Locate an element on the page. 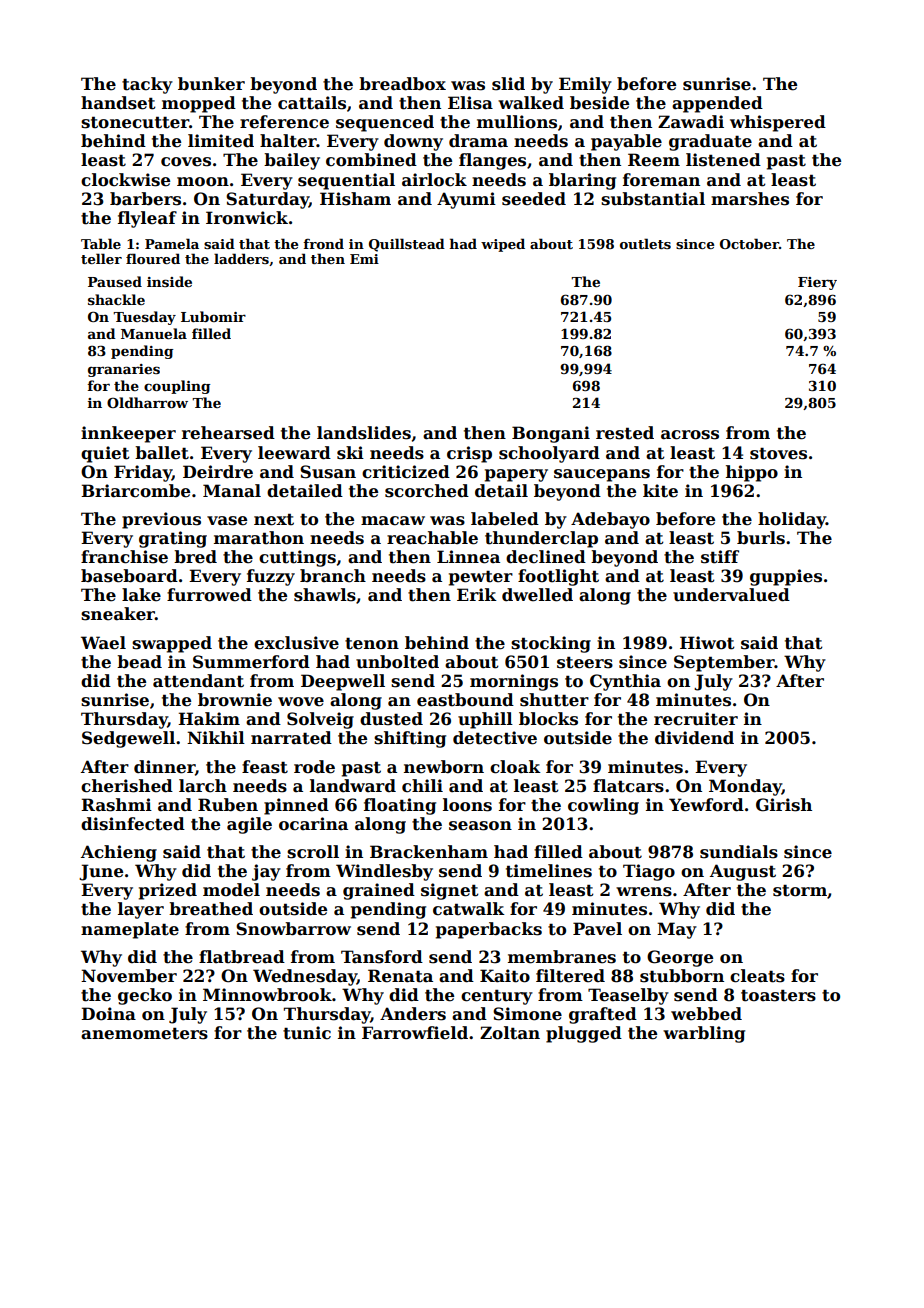 This page has width=924, height=1308. Zoltan is located at coordinates (510, 1033).
